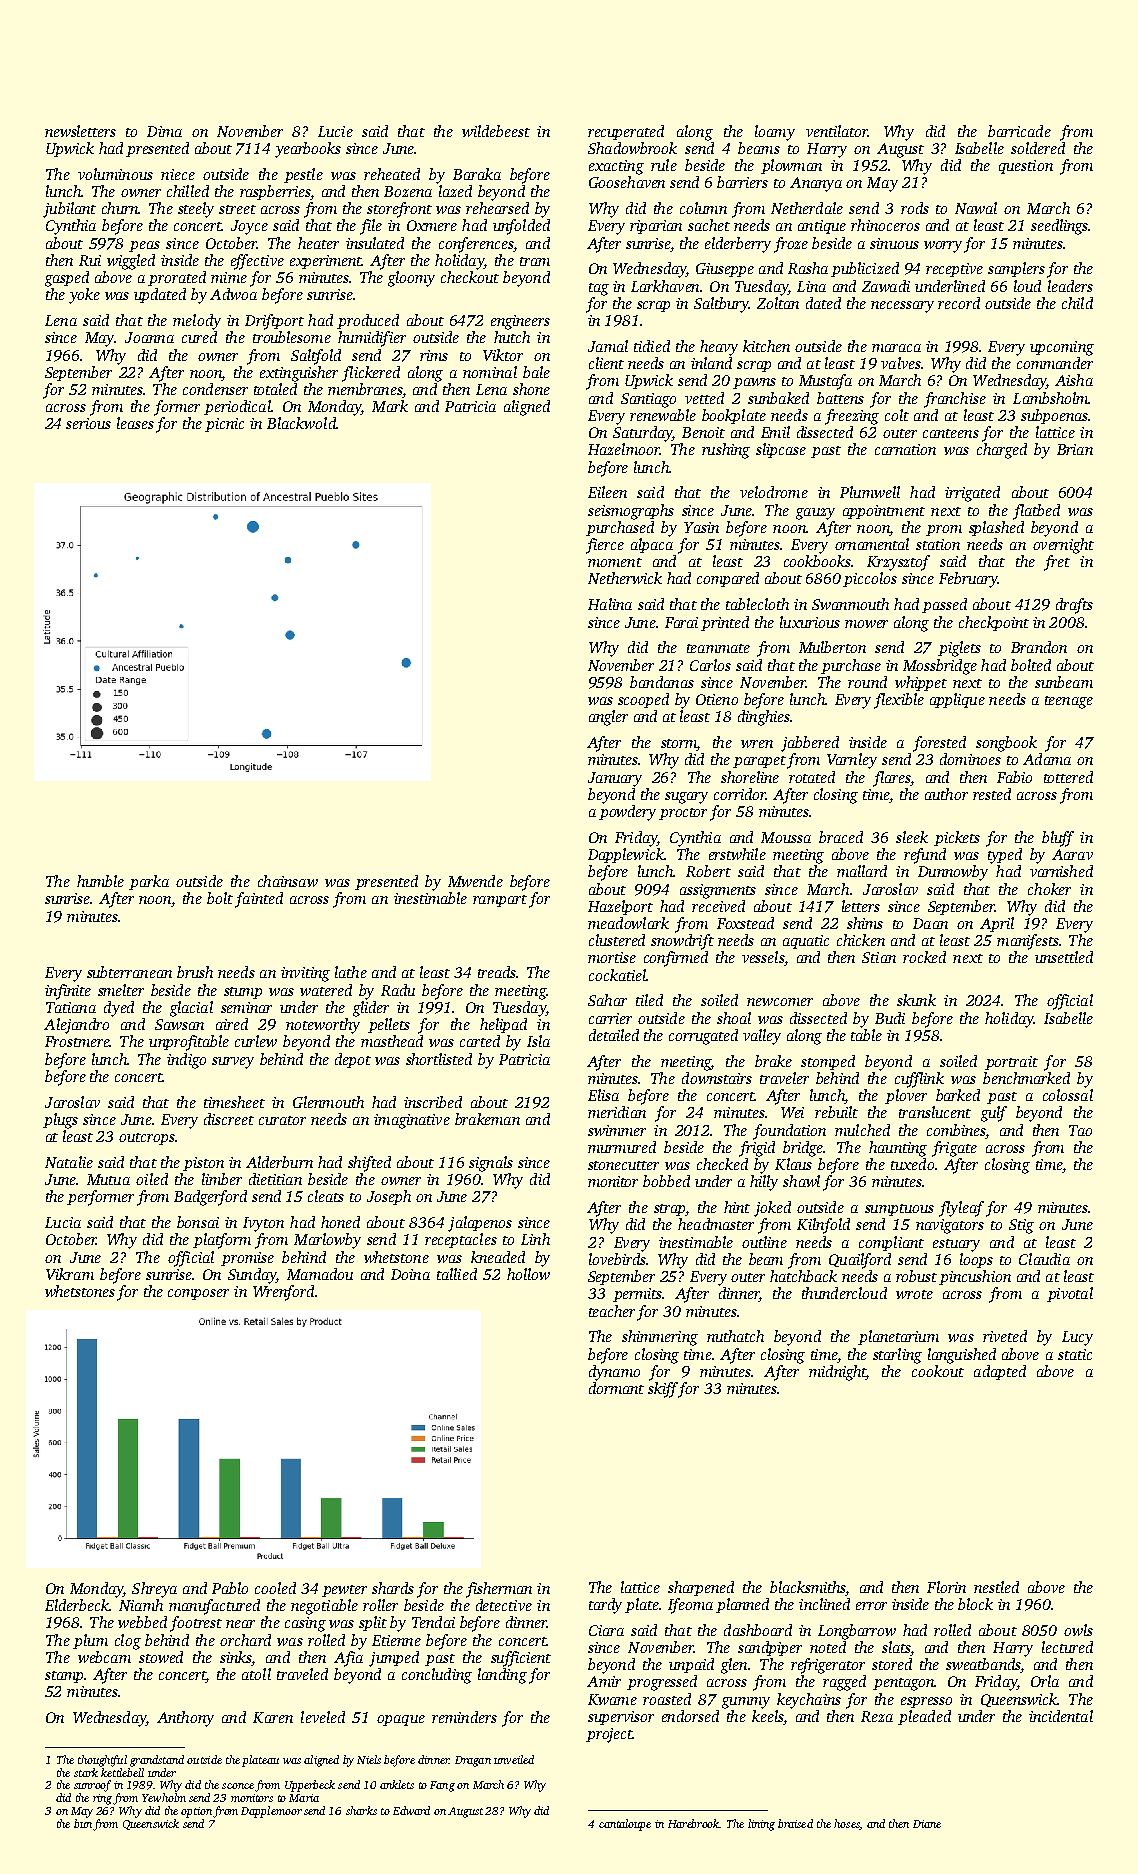 The image size is (1138, 1874). What do you see at coordinates (1078, 1630) in the document?
I see `owls` at bounding box center [1078, 1630].
